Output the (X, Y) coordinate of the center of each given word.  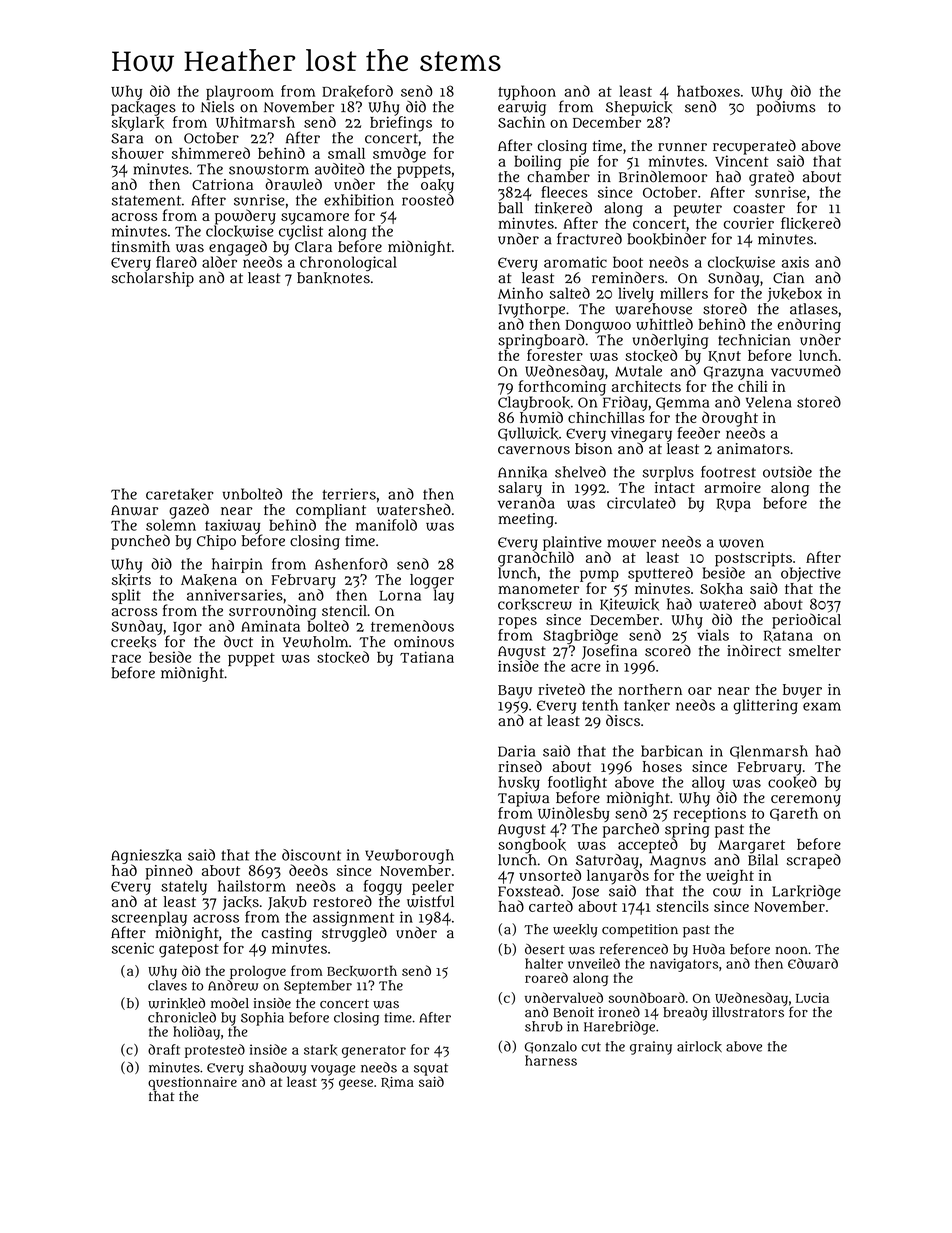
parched (631, 830)
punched (140, 542)
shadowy (278, 1069)
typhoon (527, 92)
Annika (522, 472)
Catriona (222, 184)
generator (374, 1052)
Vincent (742, 161)
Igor (187, 628)
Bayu (515, 692)
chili (753, 386)
